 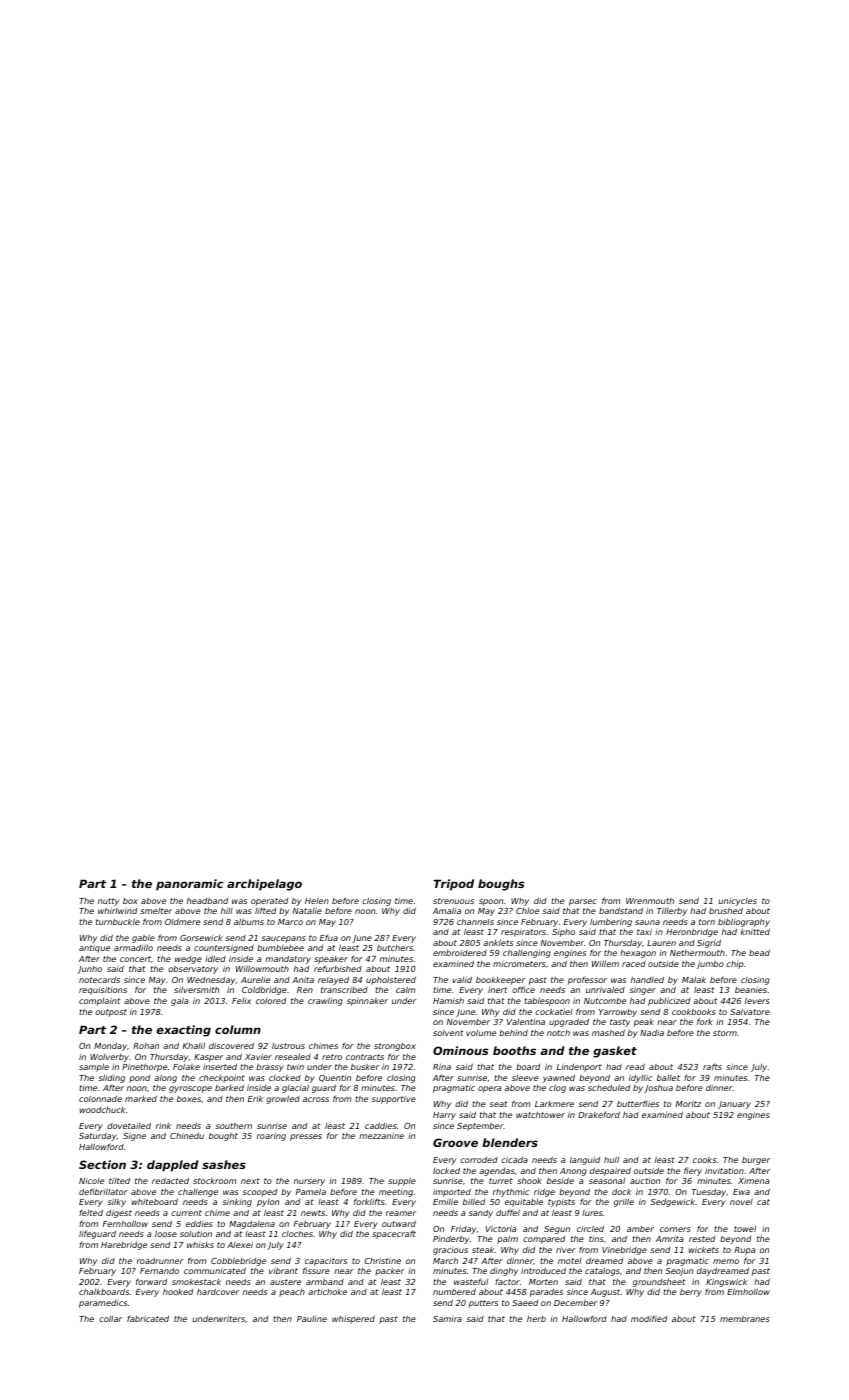 I want to click on Amalia, so click(x=447, y=911).
